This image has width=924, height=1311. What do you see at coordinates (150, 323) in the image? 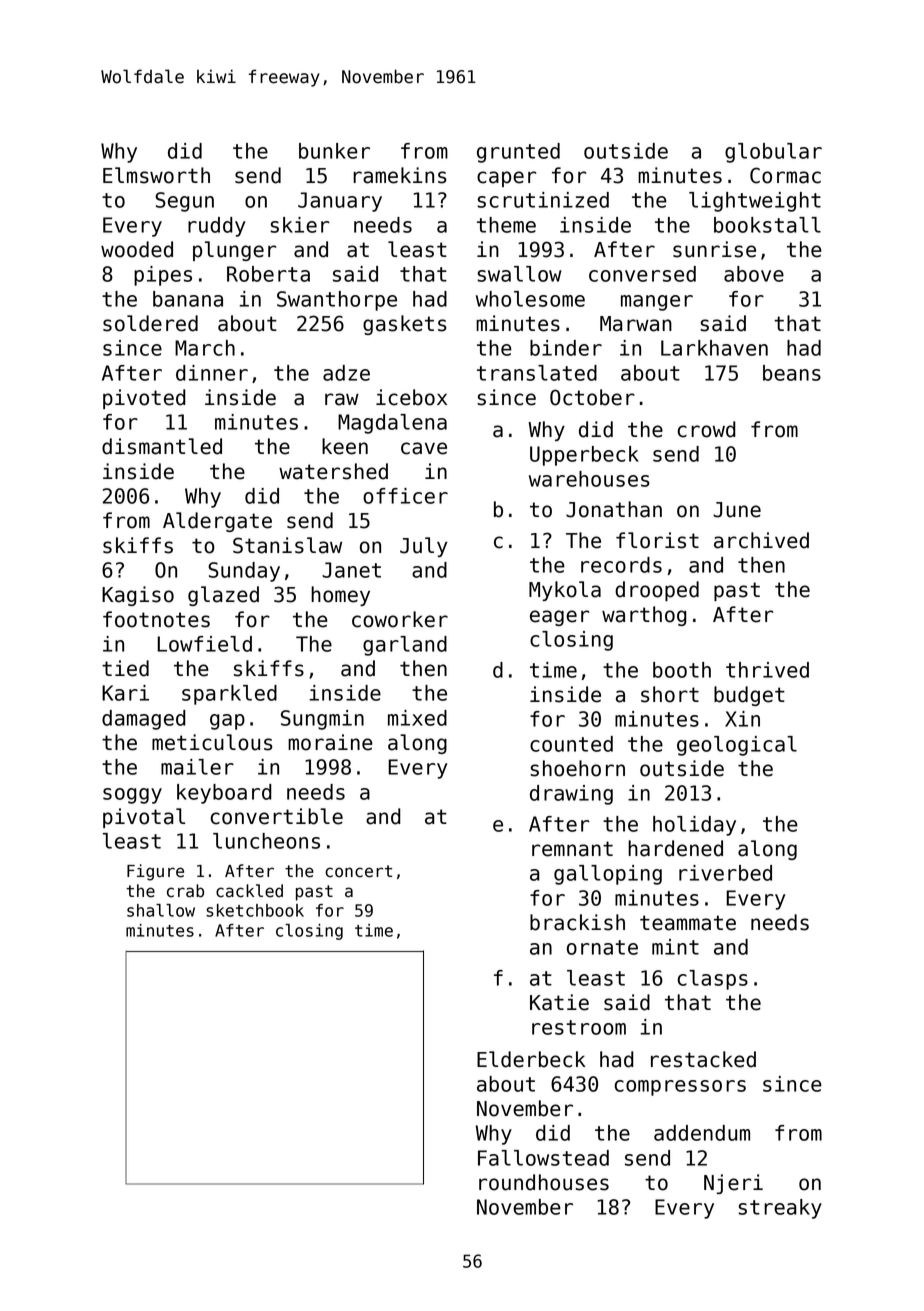
I see `soldered` at bounding box center [150, 323].
